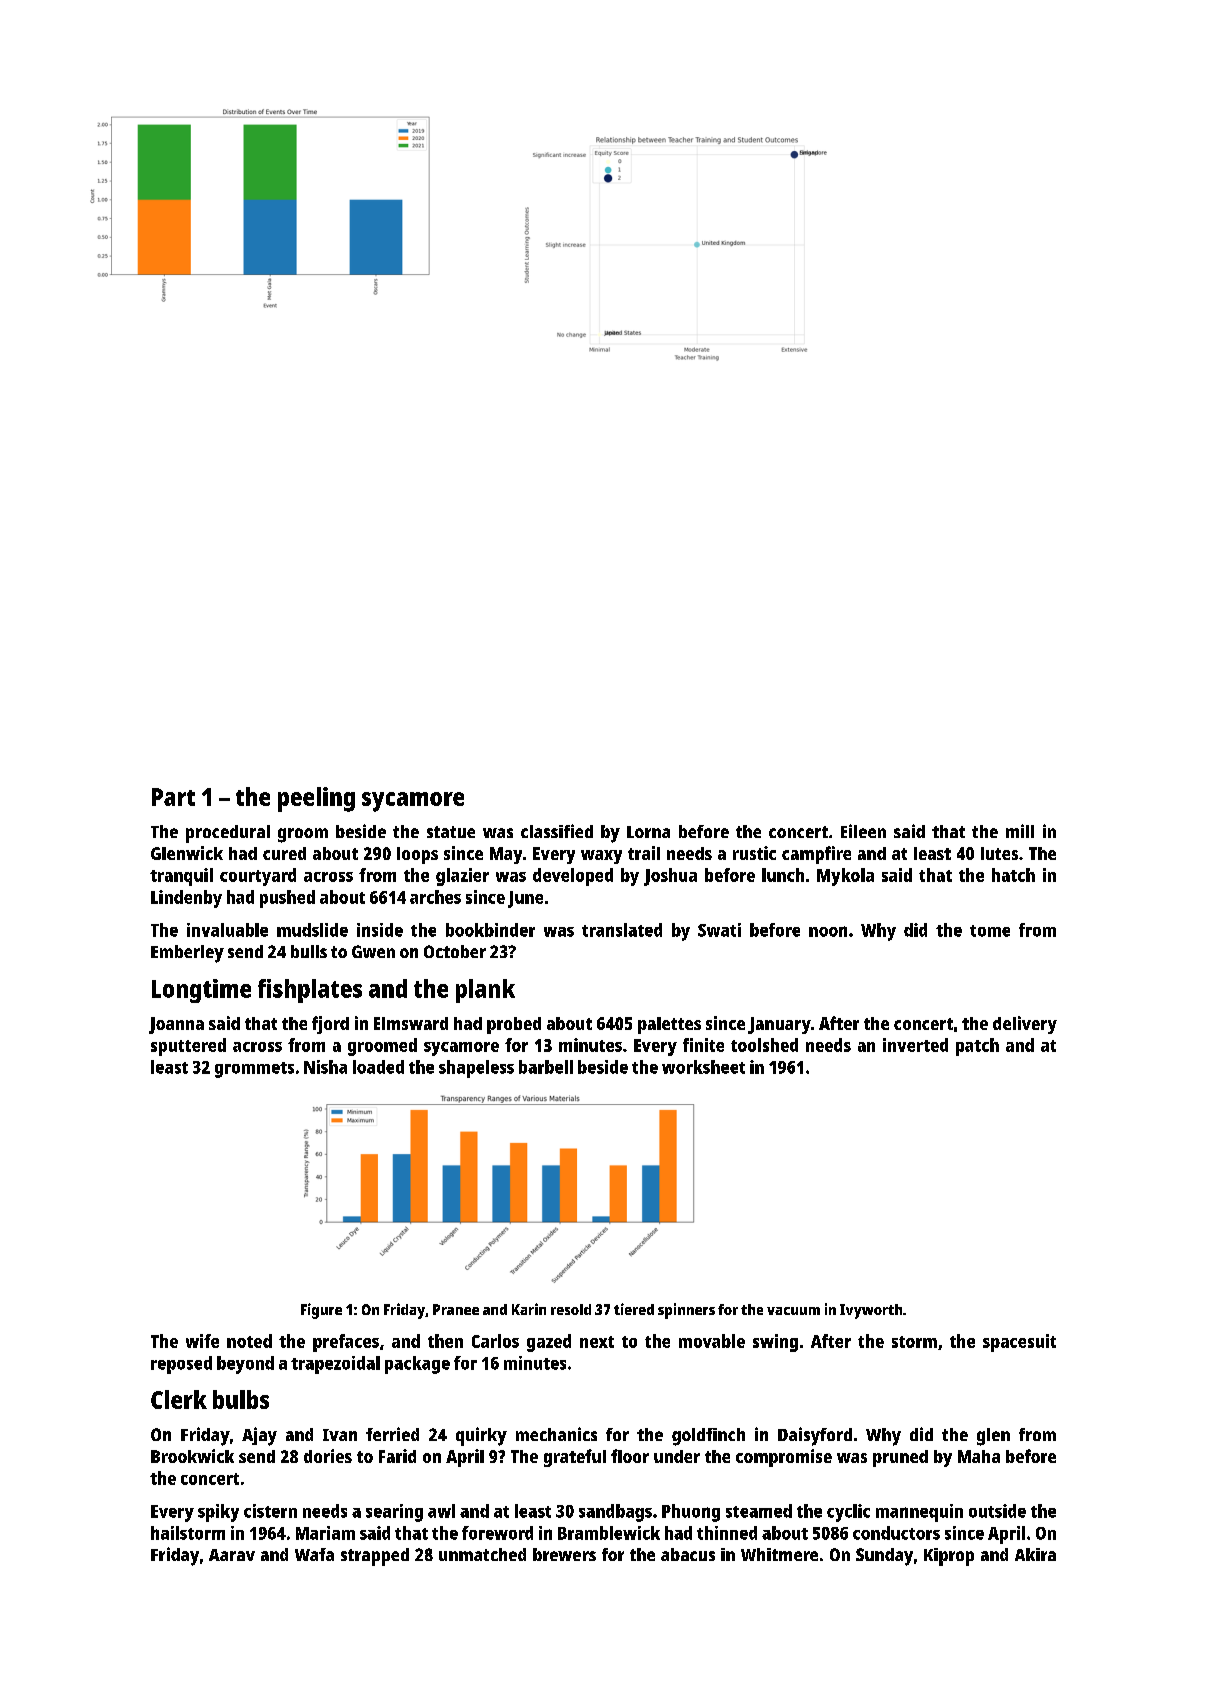 Image resolution: width=1207 pixels, height=1708 pixels. What do you see at coordinates (764, 1045) in the page?
I see `toolshed` at bounding box center [764, 1045].
